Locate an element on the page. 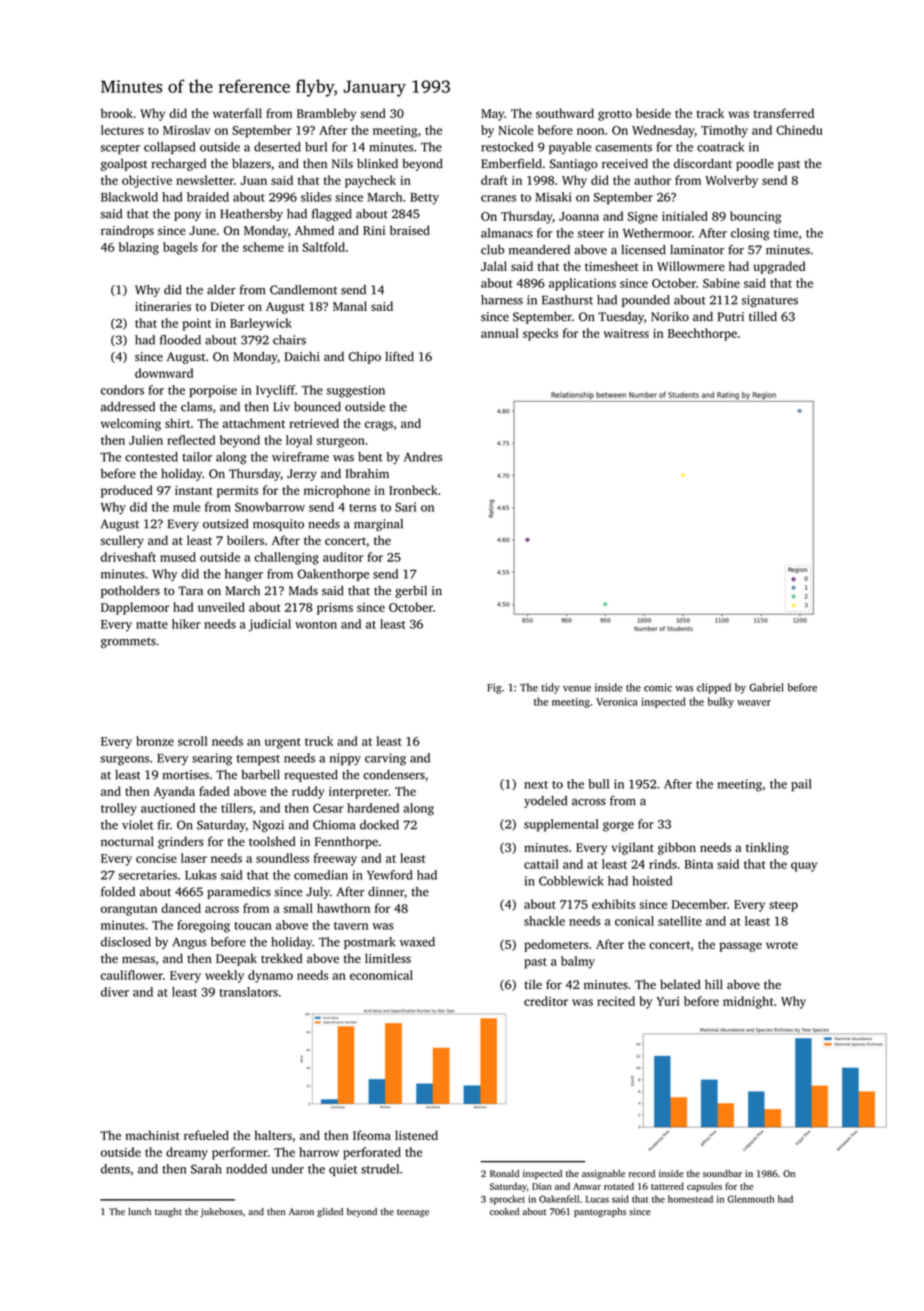  blinked is located at coordinates (377, 163).
